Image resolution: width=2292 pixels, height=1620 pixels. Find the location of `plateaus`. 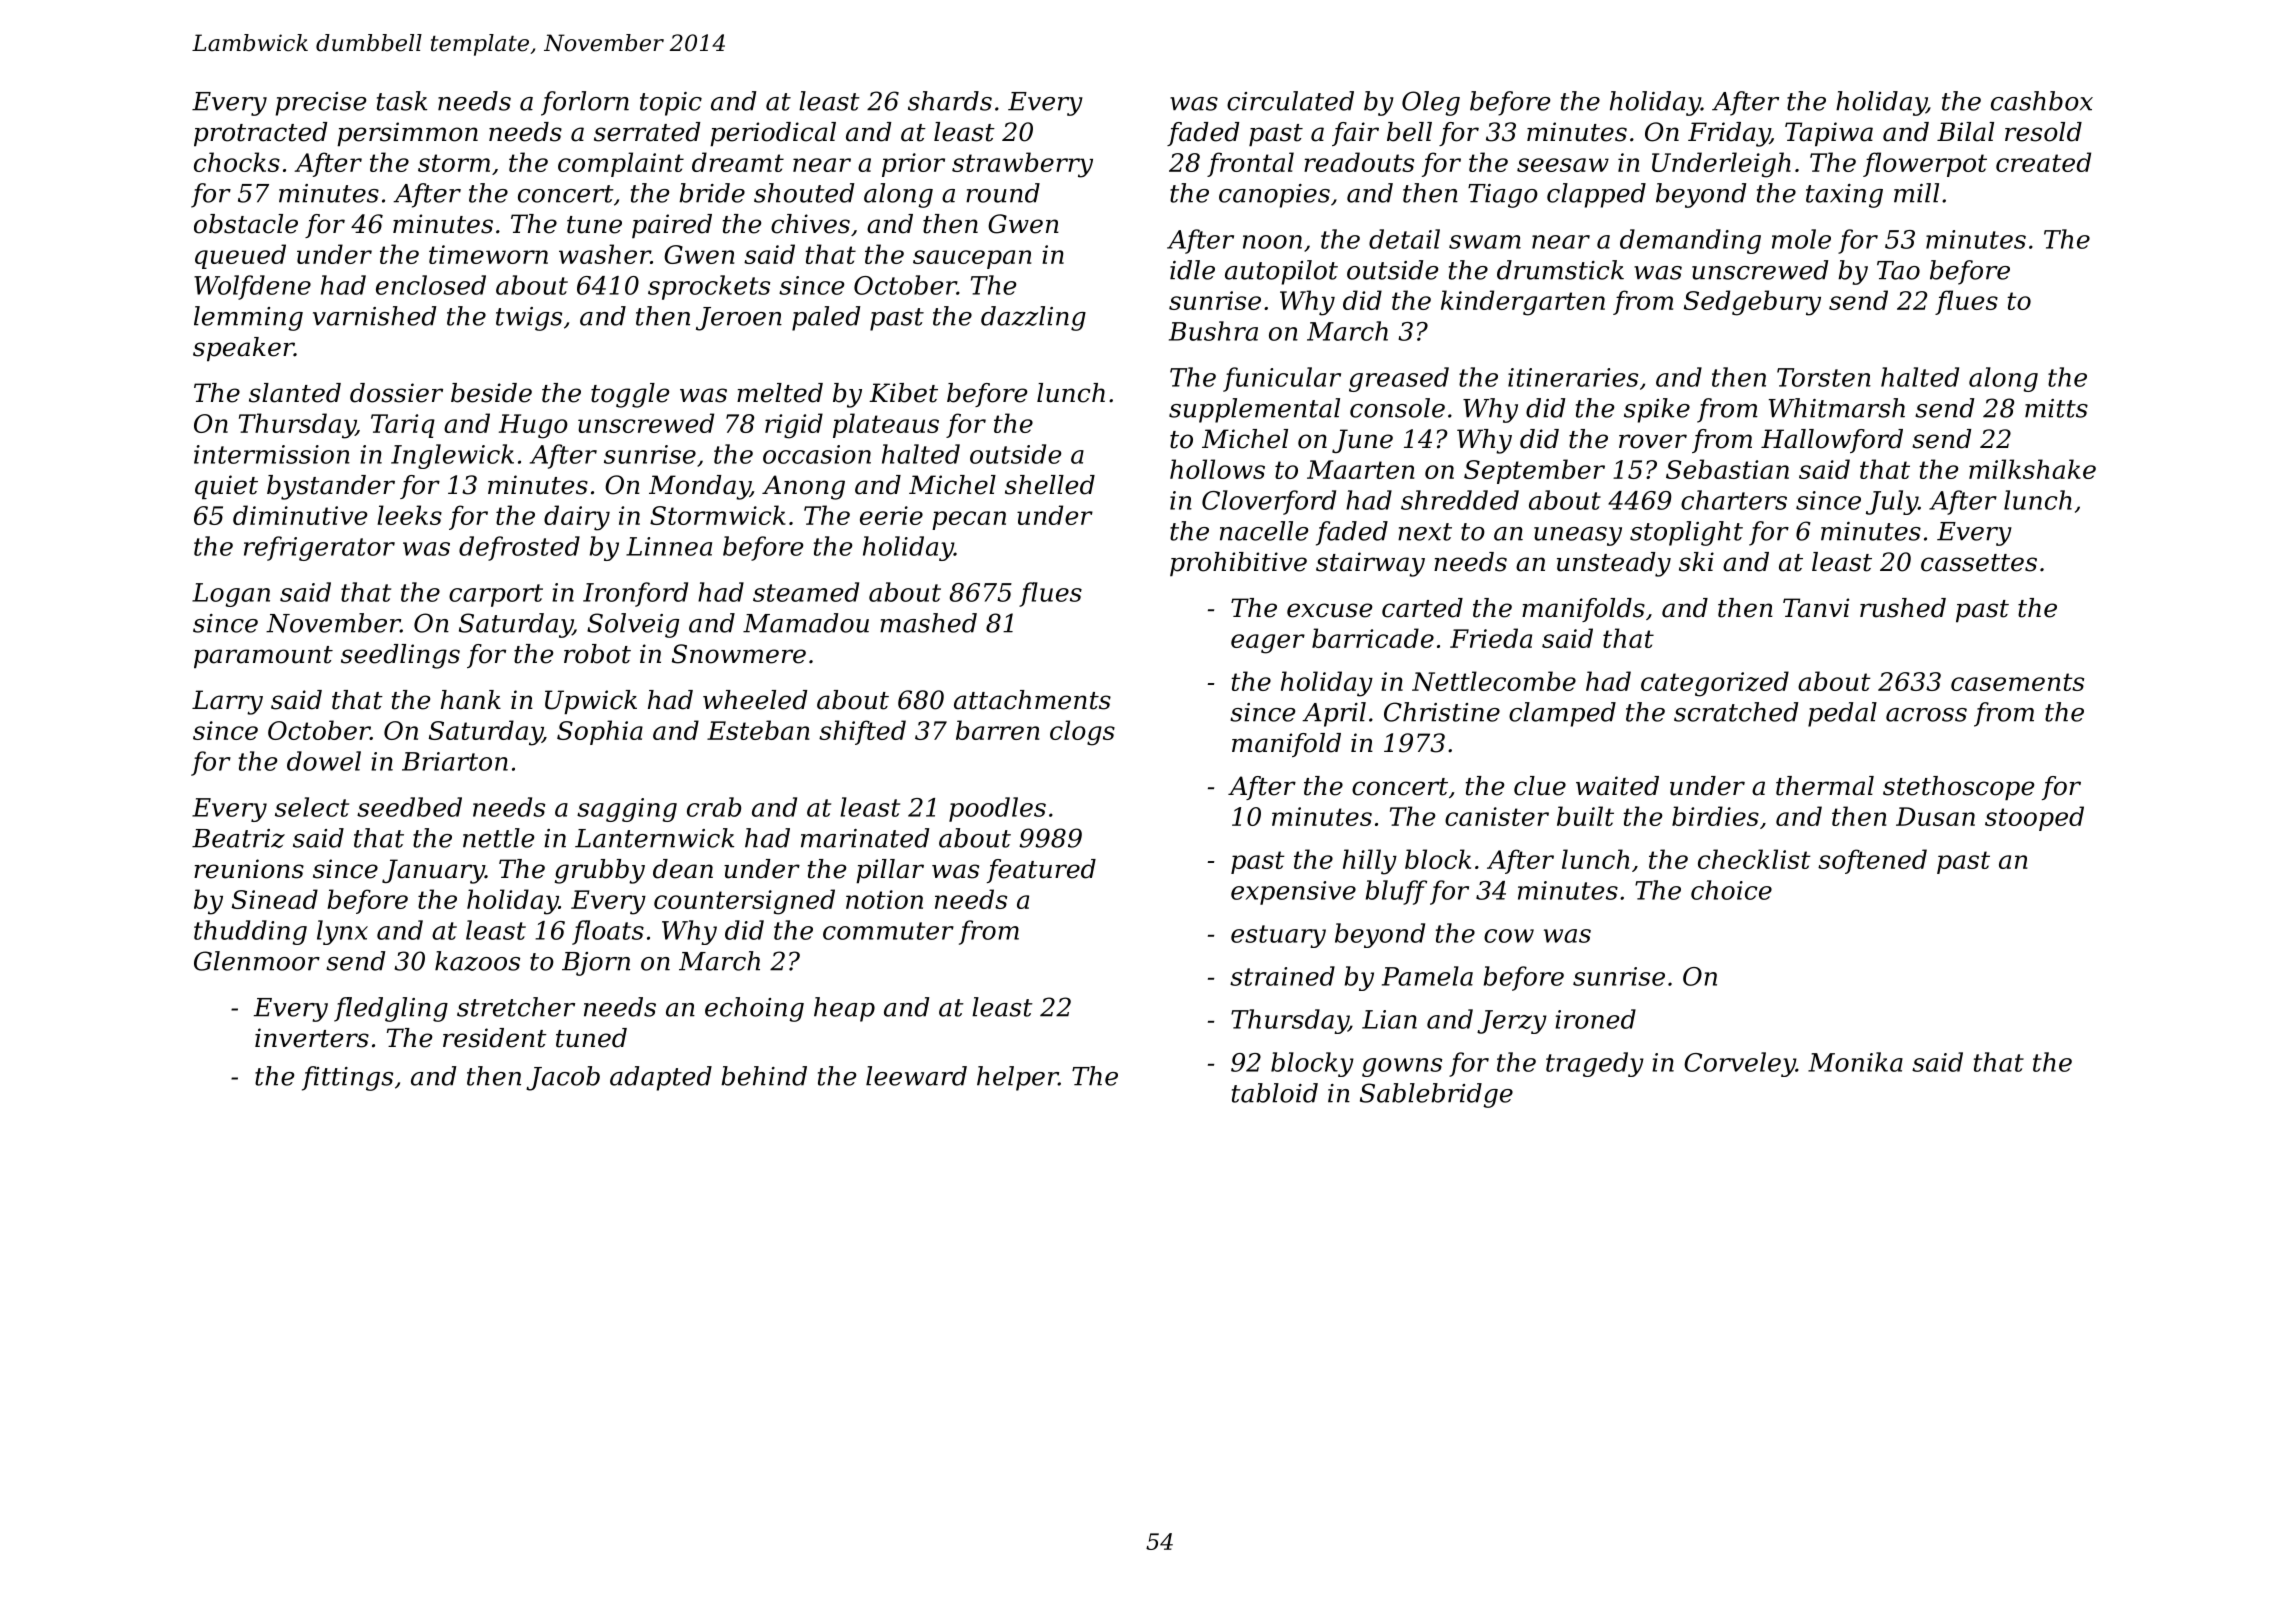

plateaus is located at coordinates (886, 425).
